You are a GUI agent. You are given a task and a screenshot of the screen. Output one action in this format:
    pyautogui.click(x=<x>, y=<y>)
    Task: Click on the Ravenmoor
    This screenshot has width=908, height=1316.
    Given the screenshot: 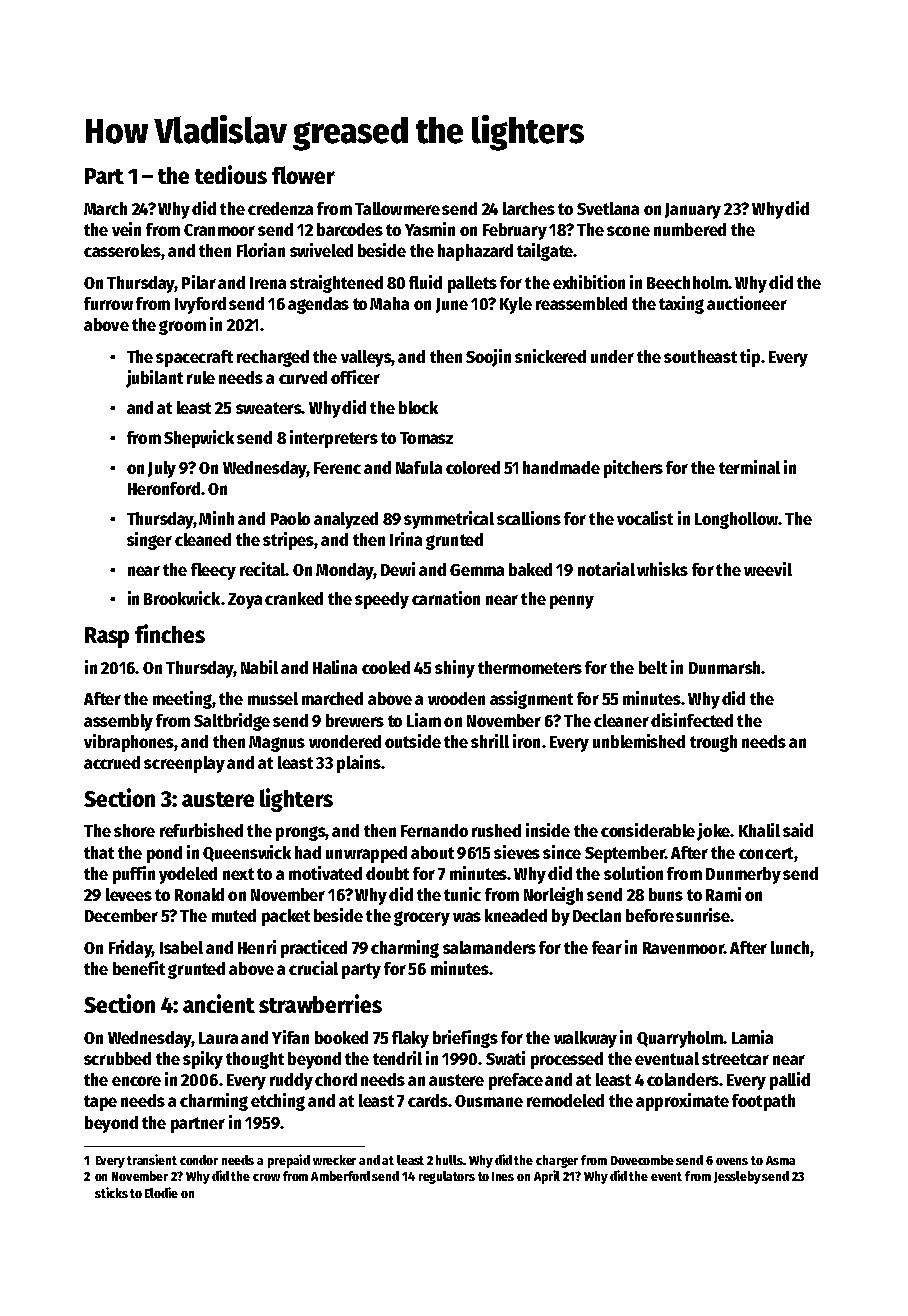 What is the action you would take?
    pyautogui.click(x=683, y=948)
